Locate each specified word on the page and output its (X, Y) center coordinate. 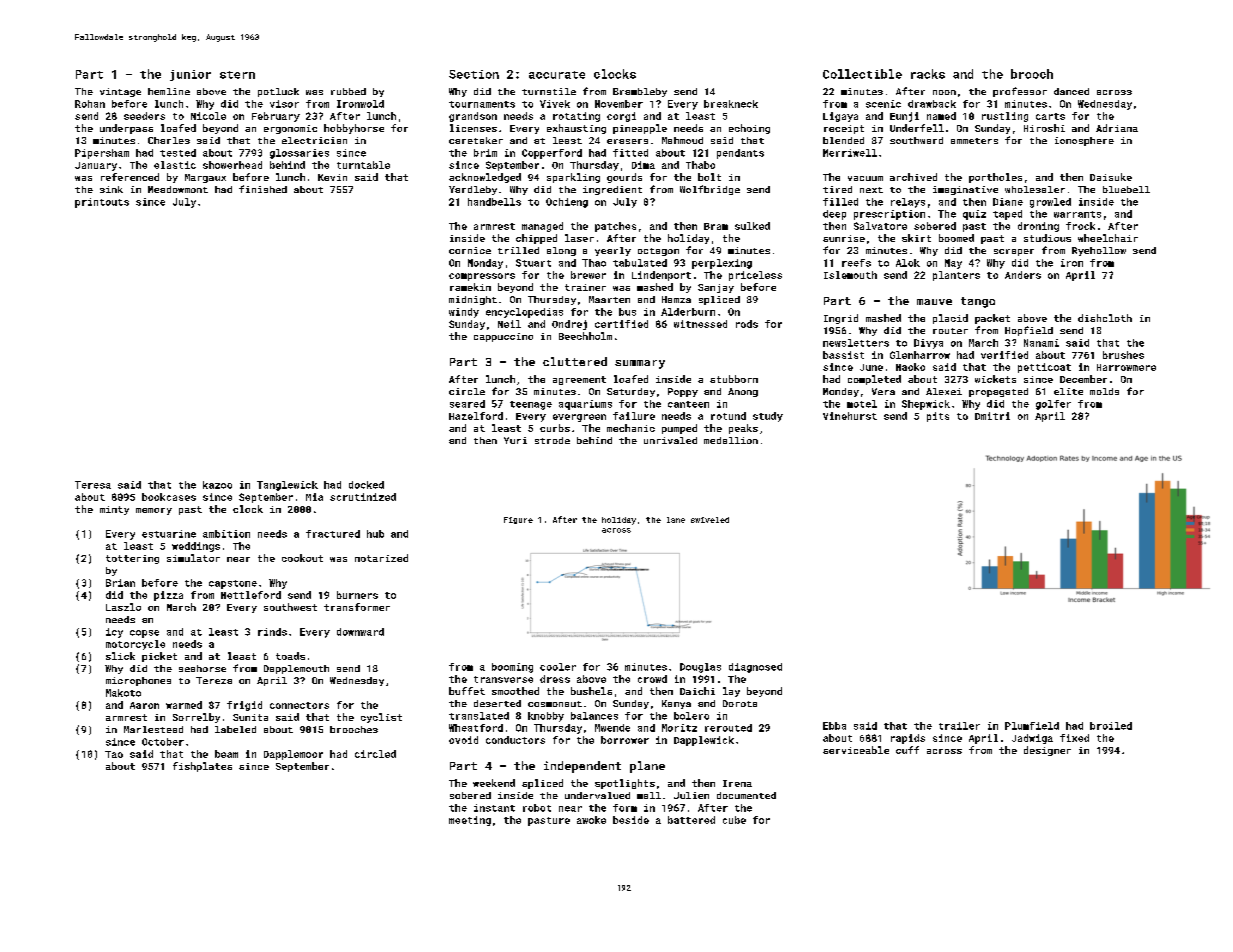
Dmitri (992, 416)
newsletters (856, 343)
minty (114, 510)
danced (1071, 91)
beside (631, 820)
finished (263, 189)
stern (237, 75)
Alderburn (688, 312)
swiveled (710, 520)
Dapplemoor (293, 755)
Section (474, 74)
